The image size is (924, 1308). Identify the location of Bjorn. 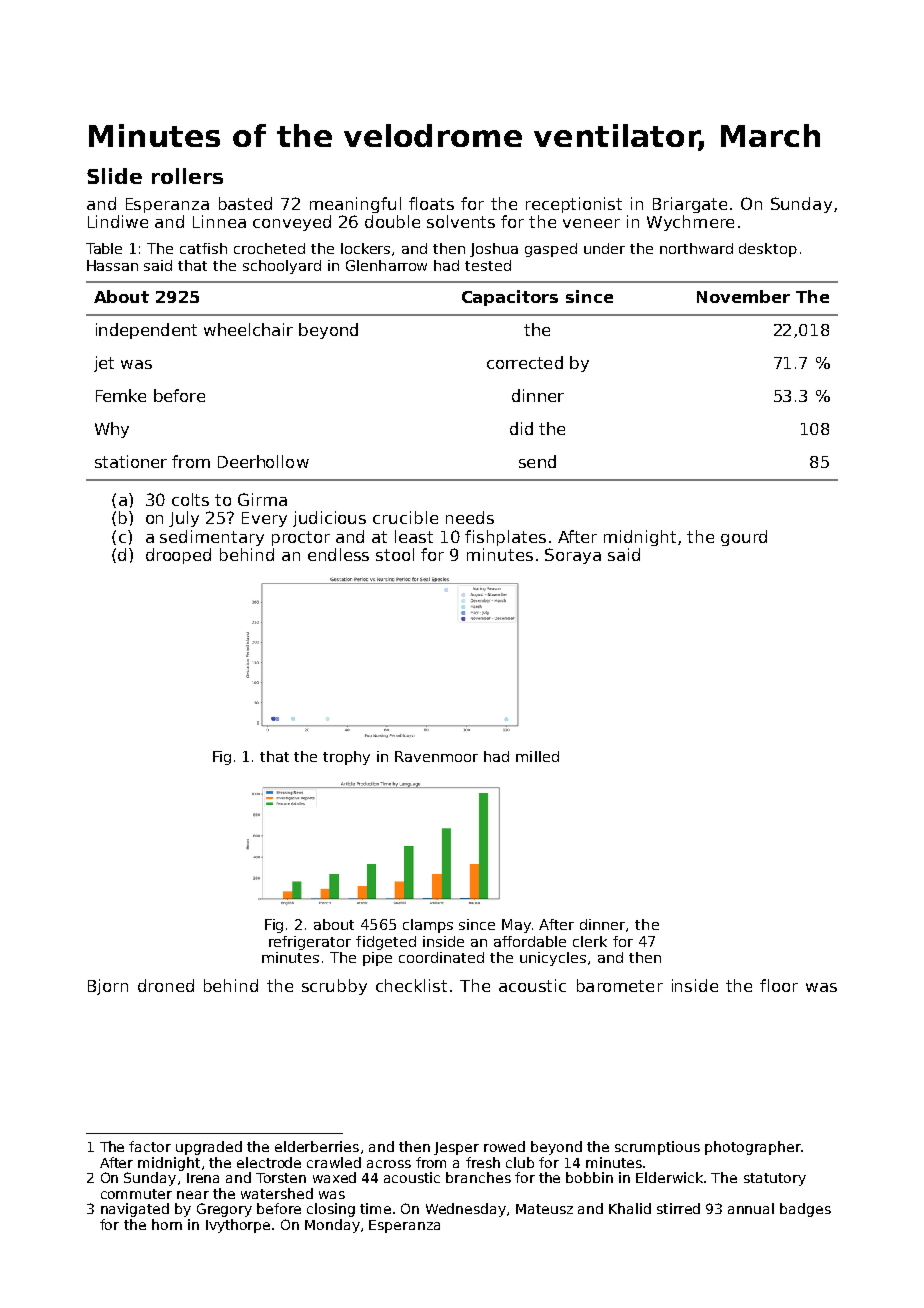
(108, 987).
